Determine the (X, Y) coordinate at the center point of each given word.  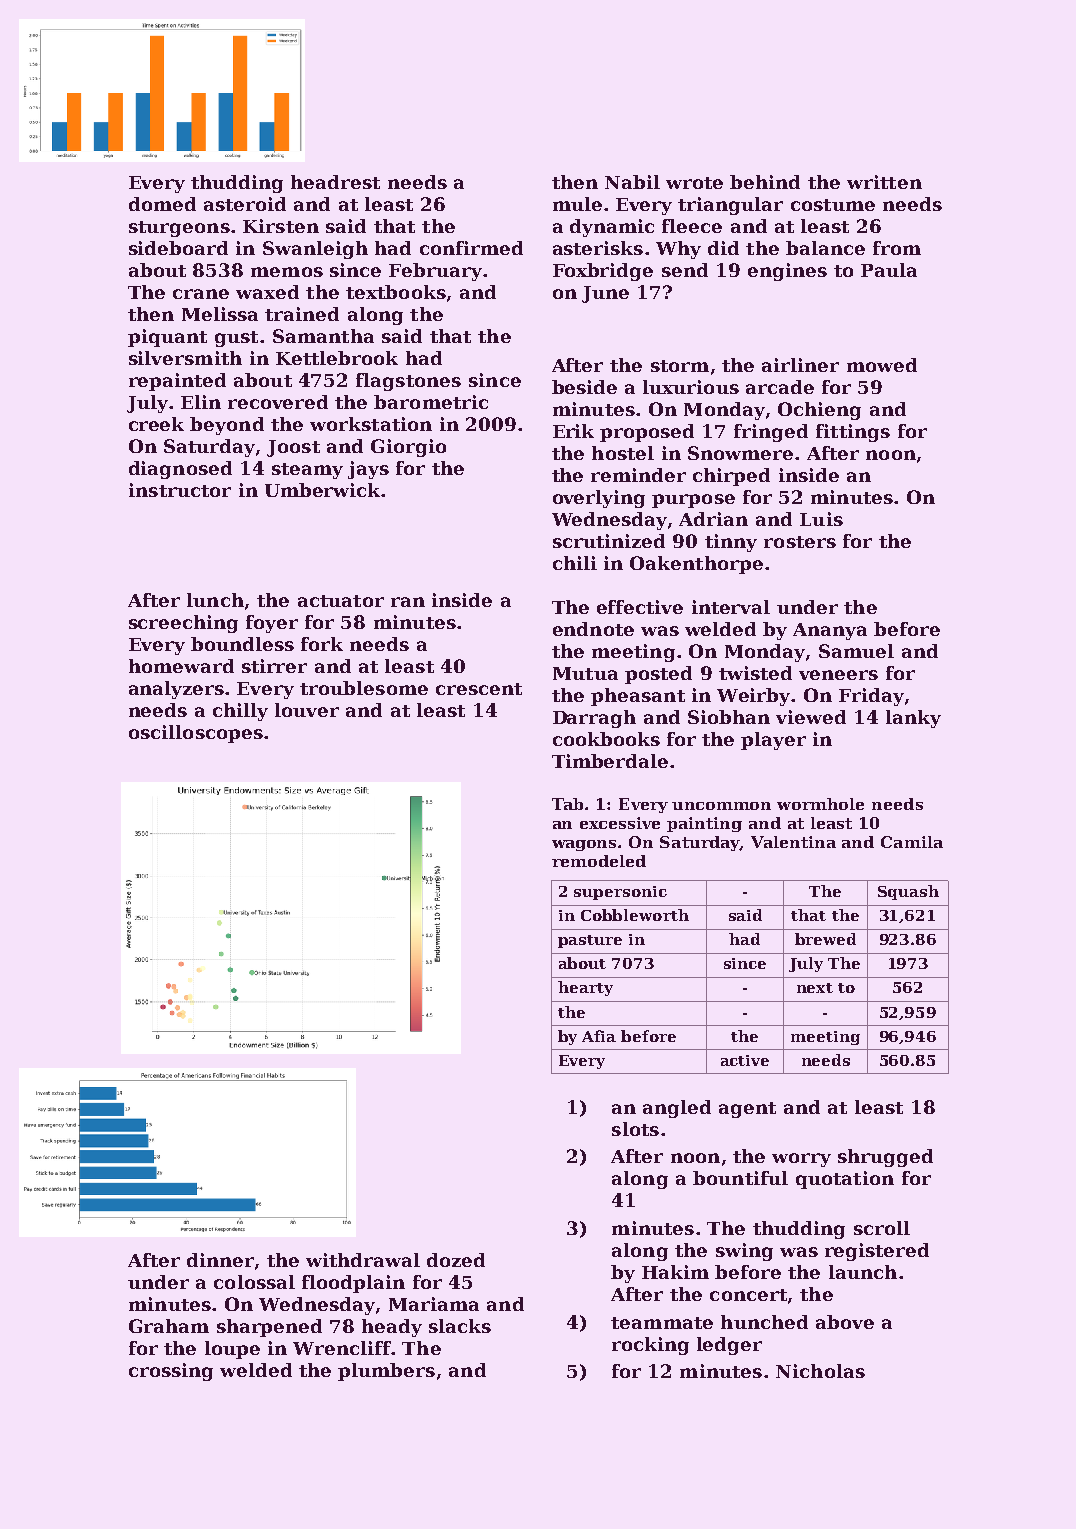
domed (162, 204)
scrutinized (609, 541)
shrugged (885, 1158)
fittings (853, 433)
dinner (220, 1260)
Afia (599, 1036)
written (884, 182)
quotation (845, 1180)
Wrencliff (342, 1348)
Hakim (675, 1272)
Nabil (632, 182)
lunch (215, 600)
